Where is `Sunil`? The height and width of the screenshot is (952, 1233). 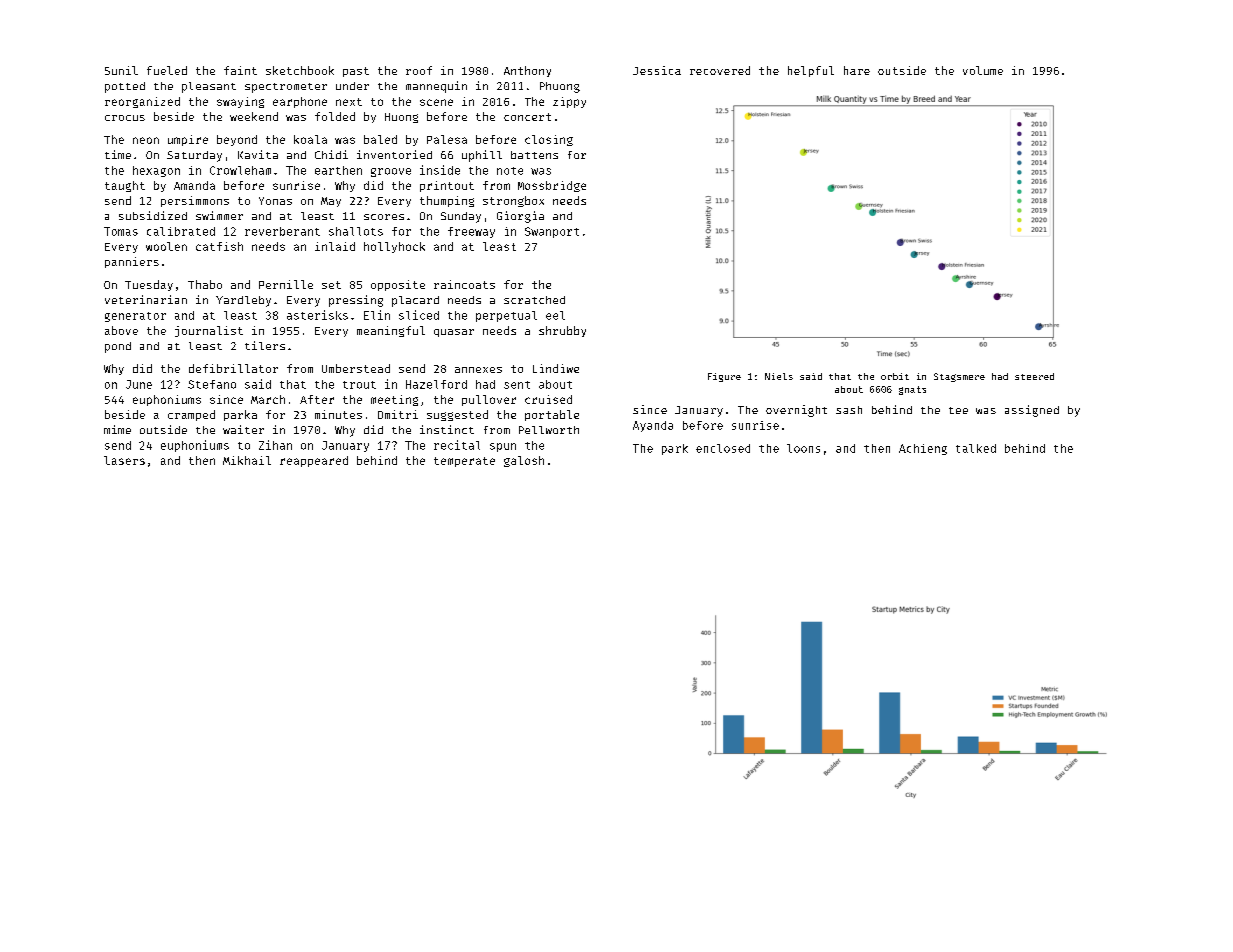 Sunil is located at coordinates (121, 70).
